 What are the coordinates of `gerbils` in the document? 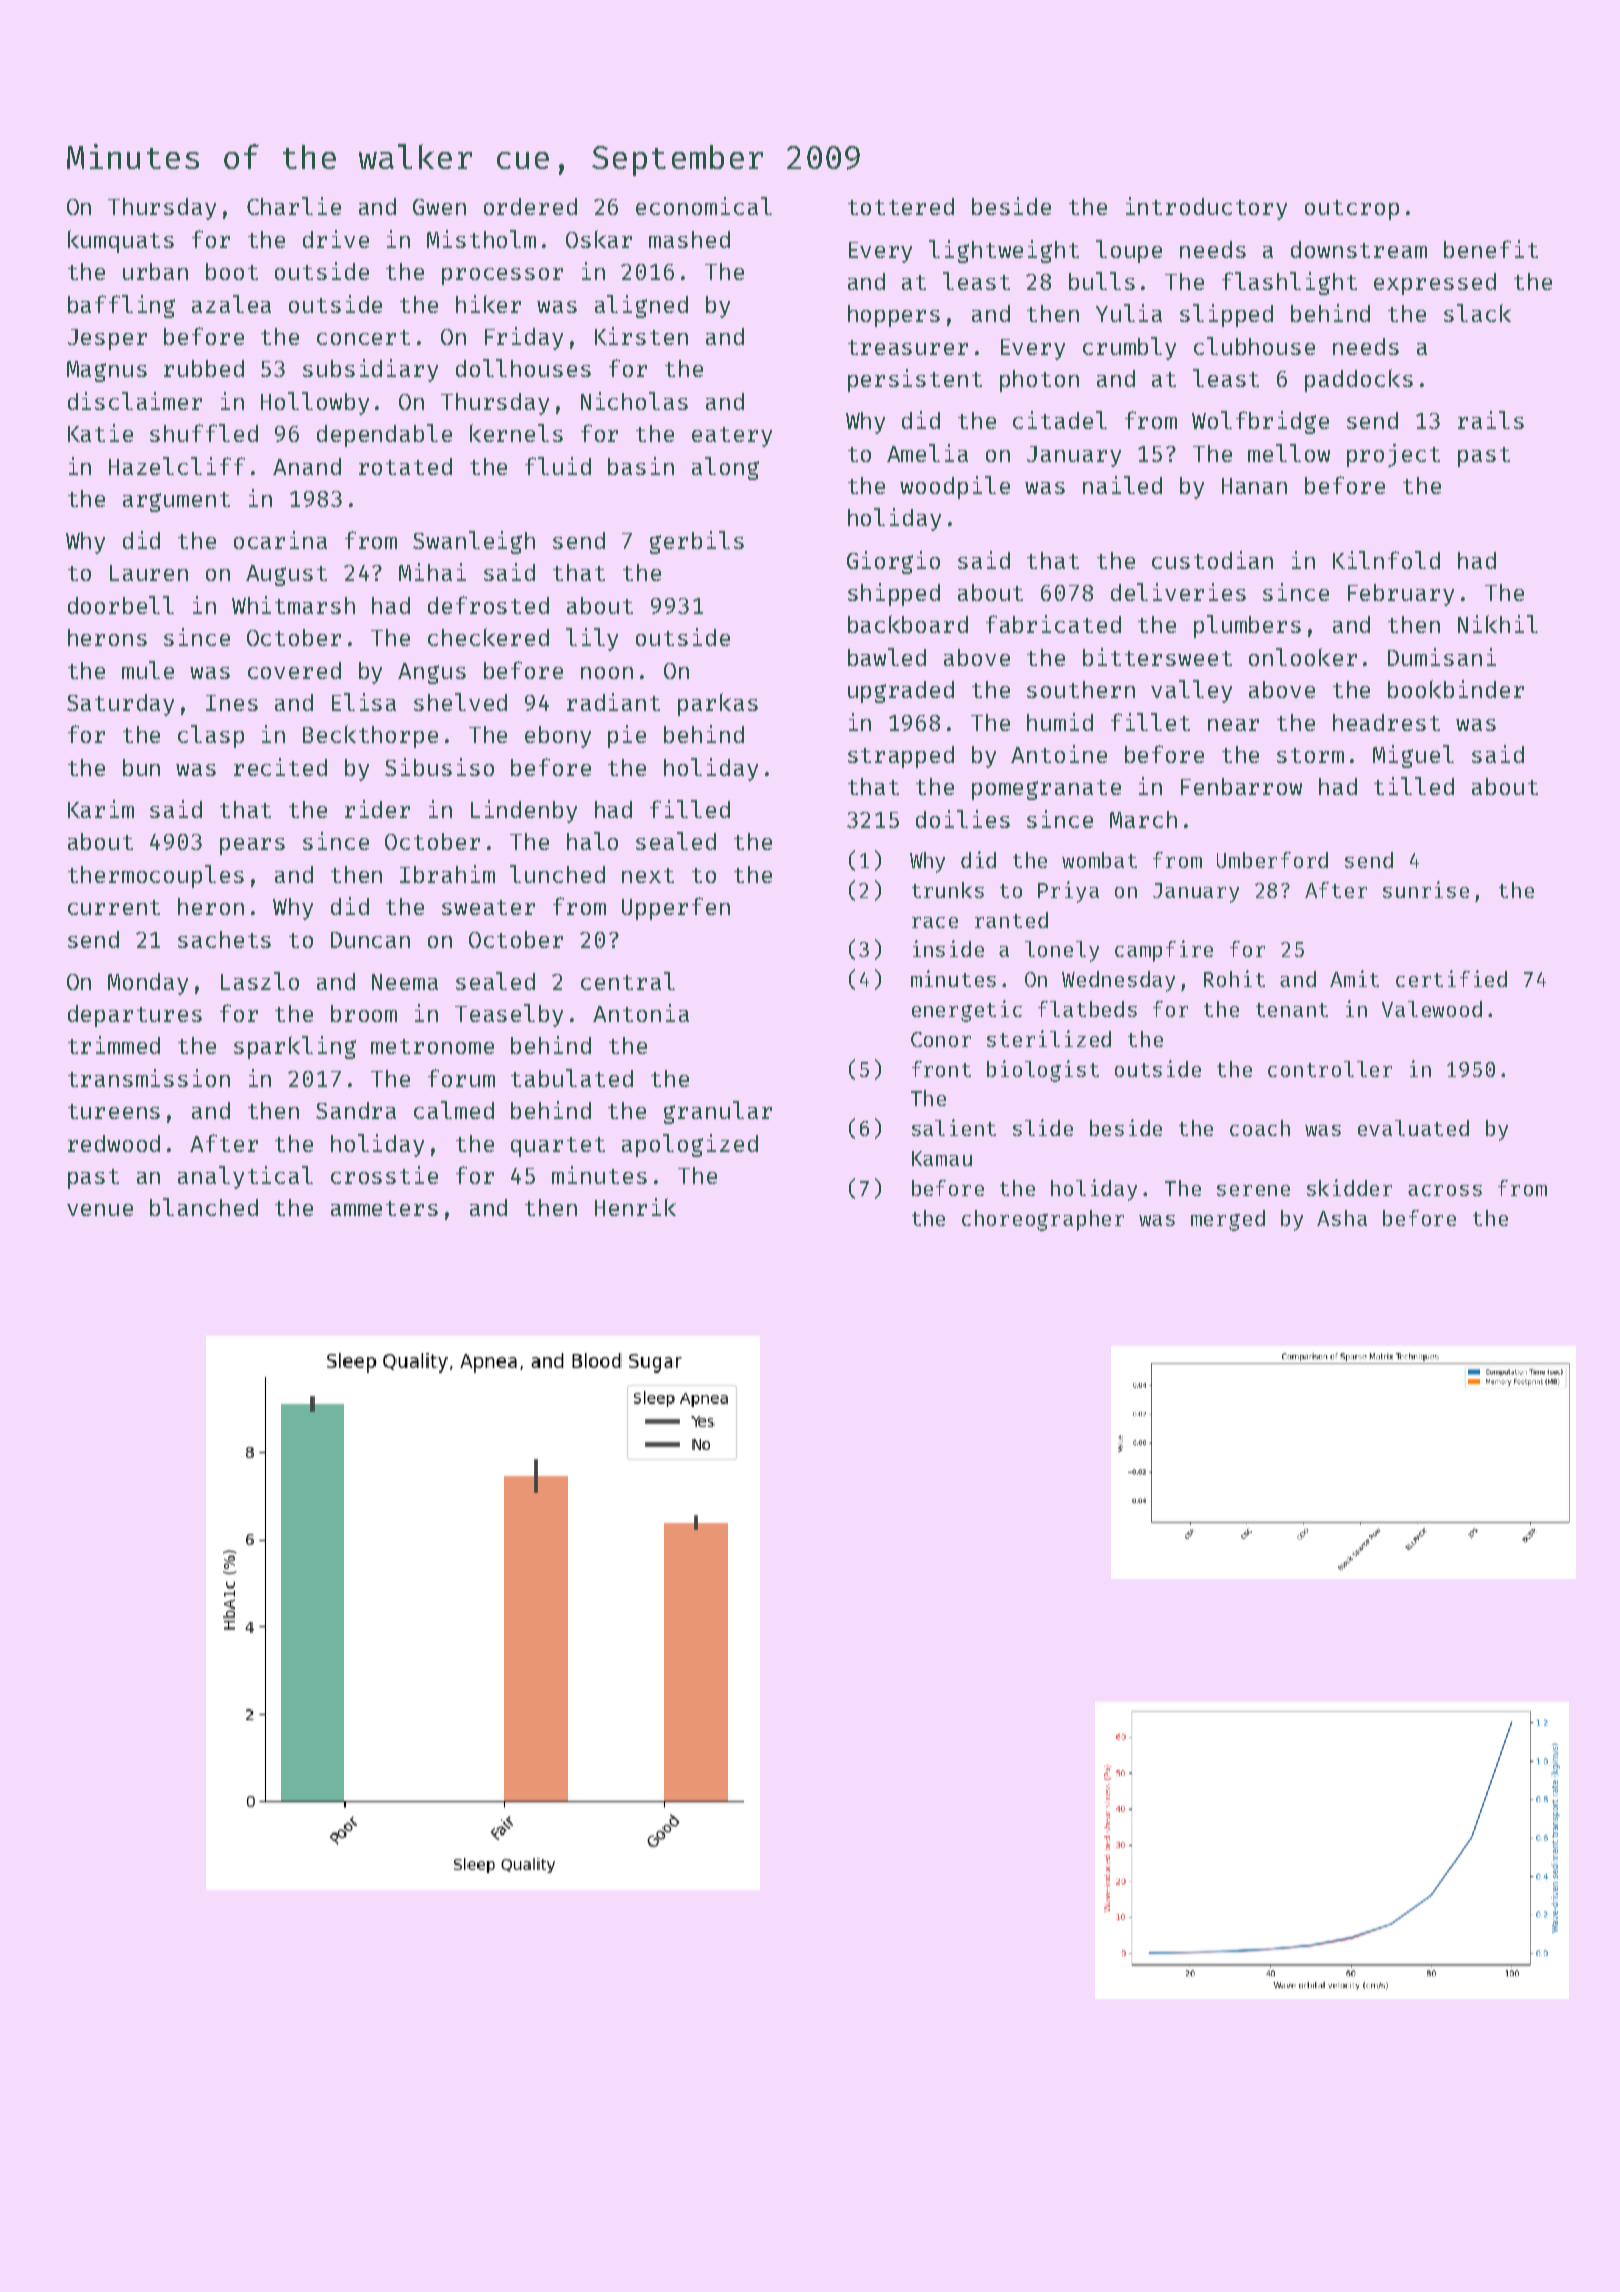 It's located at (697, 542).
